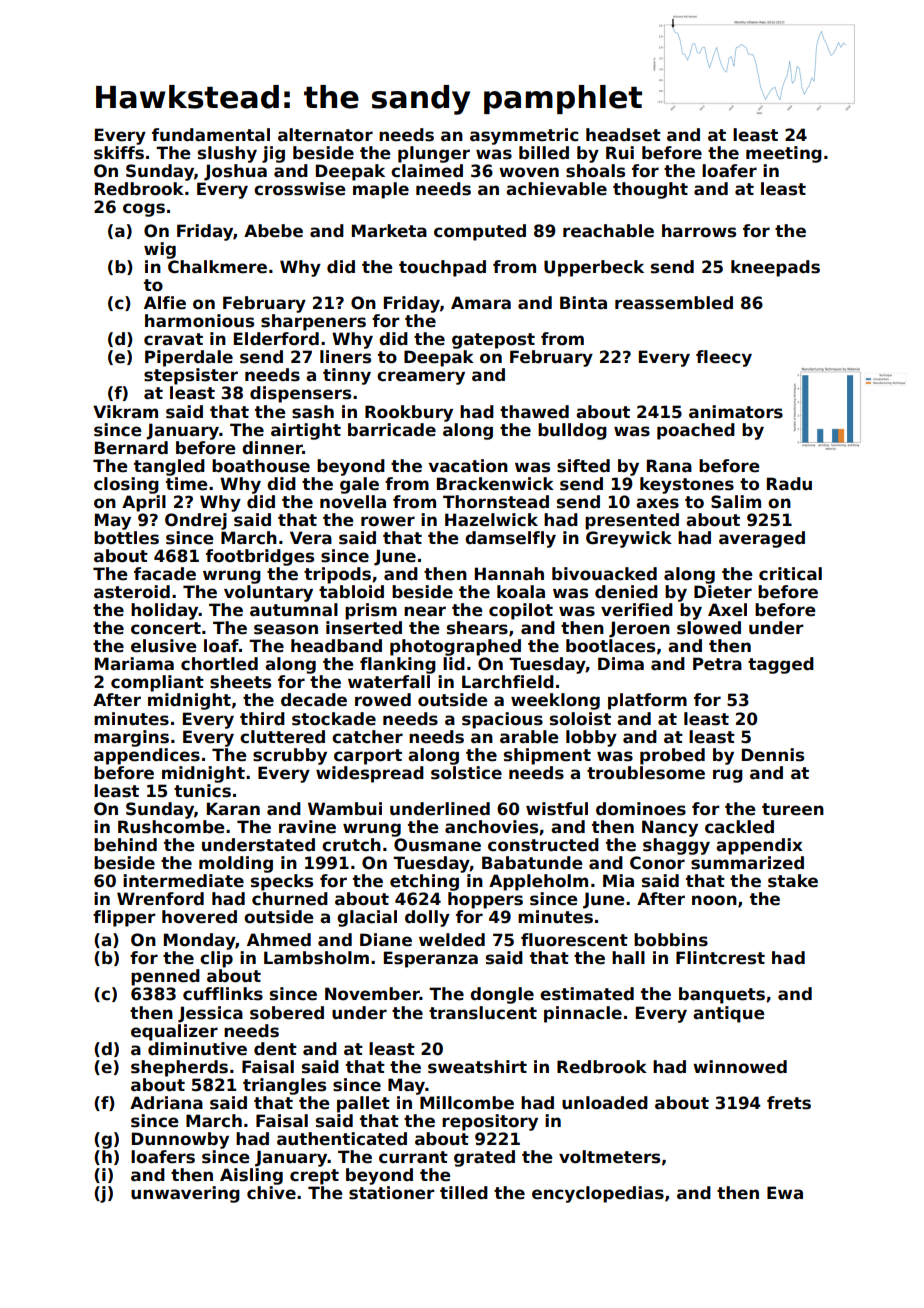  I want to click on headset, so click(623, 135).
